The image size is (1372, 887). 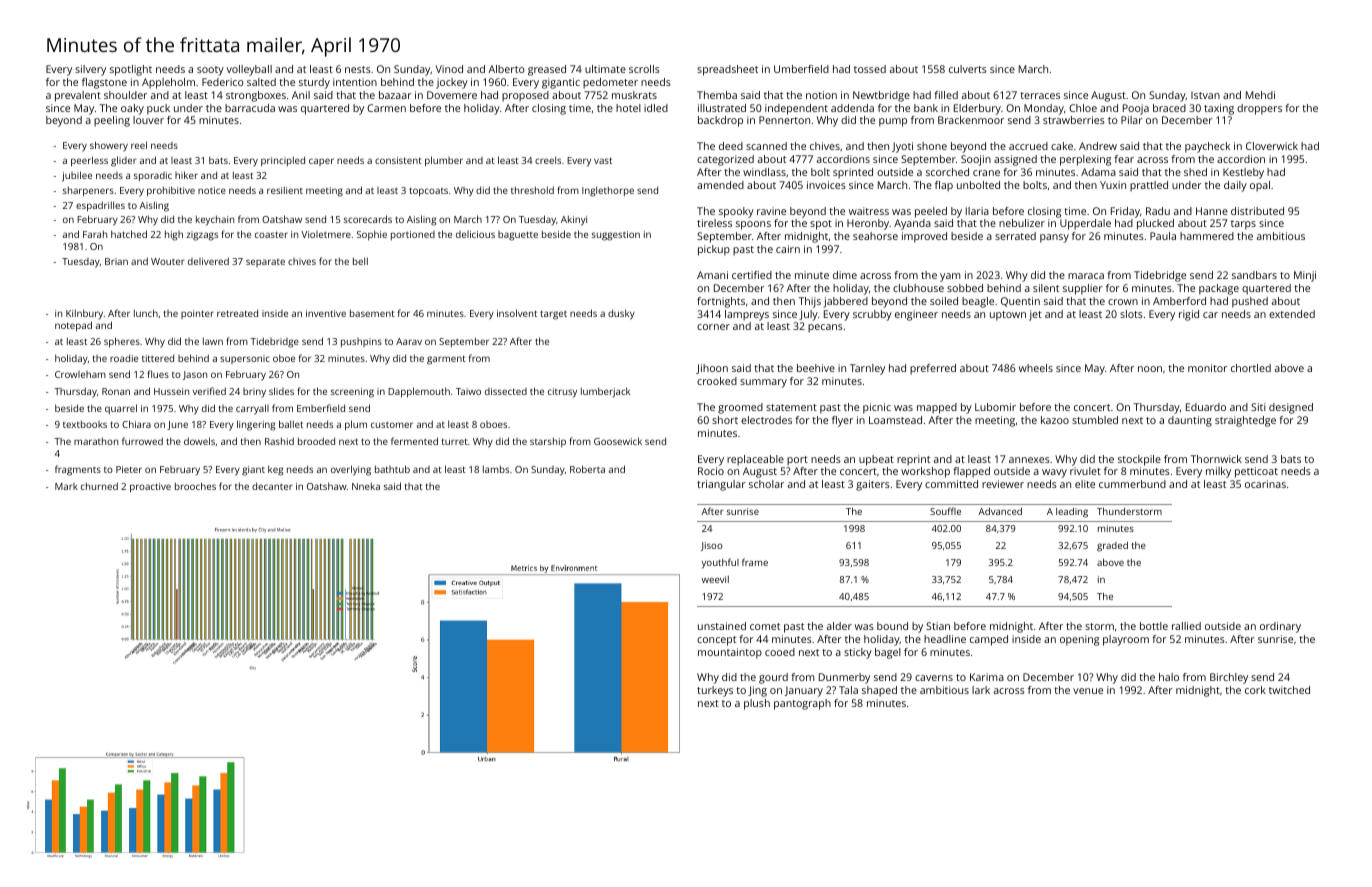 What do you see at coordinates (1256, 472) in the screenshot?
I see `petticoat` at bounding box center [1256, 472].
